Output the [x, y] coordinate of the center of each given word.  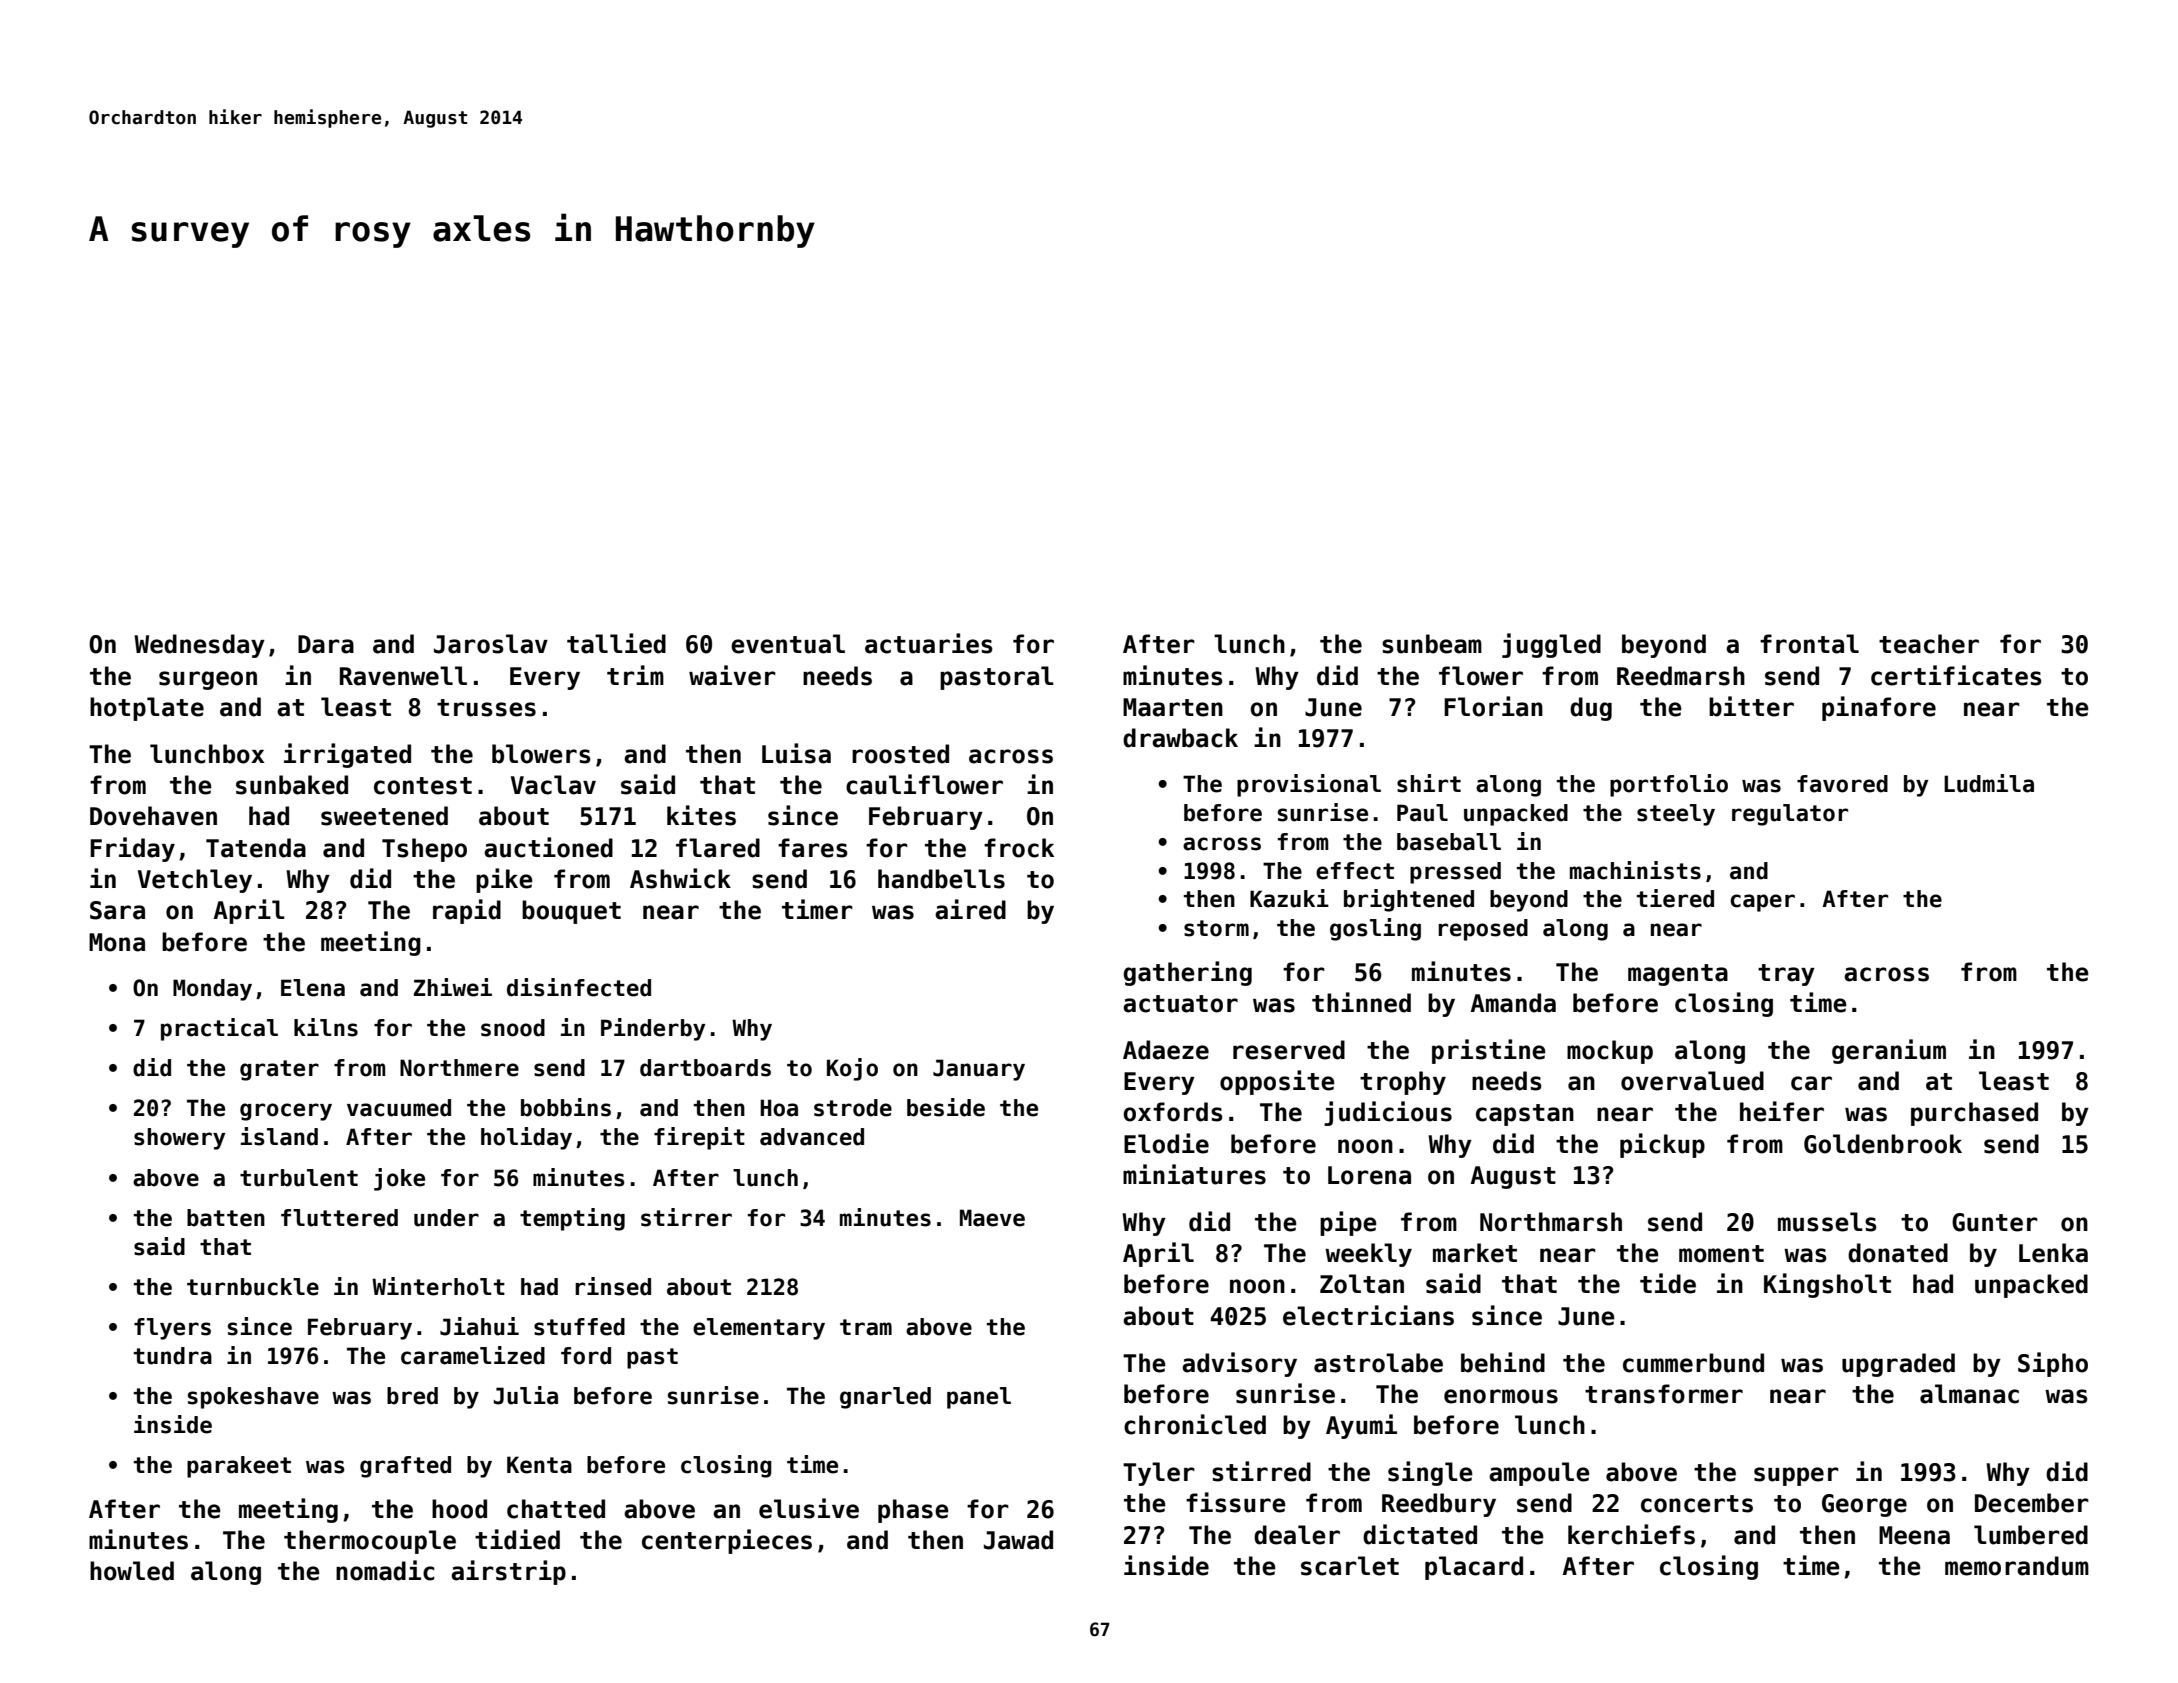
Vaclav [553, 785]
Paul [1422, 813]
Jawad [1018, 1540]
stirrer [686, 1217]
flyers [172, 1329]
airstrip [508, 1572]
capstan [1525, 1115]
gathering [1187, 973]
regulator [1790, 815]
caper [1762, 903]
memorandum [2017, 1566]
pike [504, 880]
